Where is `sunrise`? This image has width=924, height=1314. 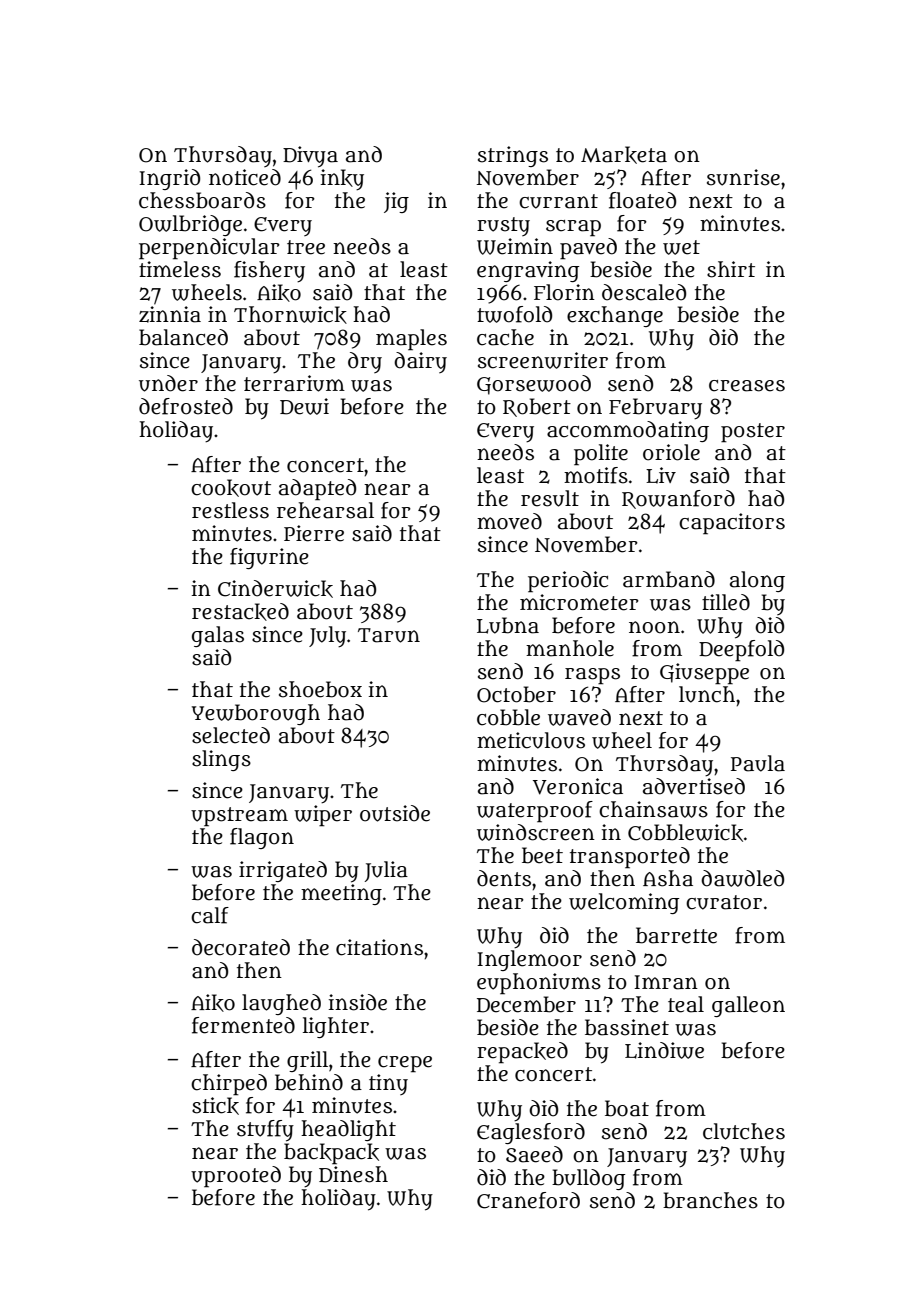 sunrise is located at coordinates (743, 177).
